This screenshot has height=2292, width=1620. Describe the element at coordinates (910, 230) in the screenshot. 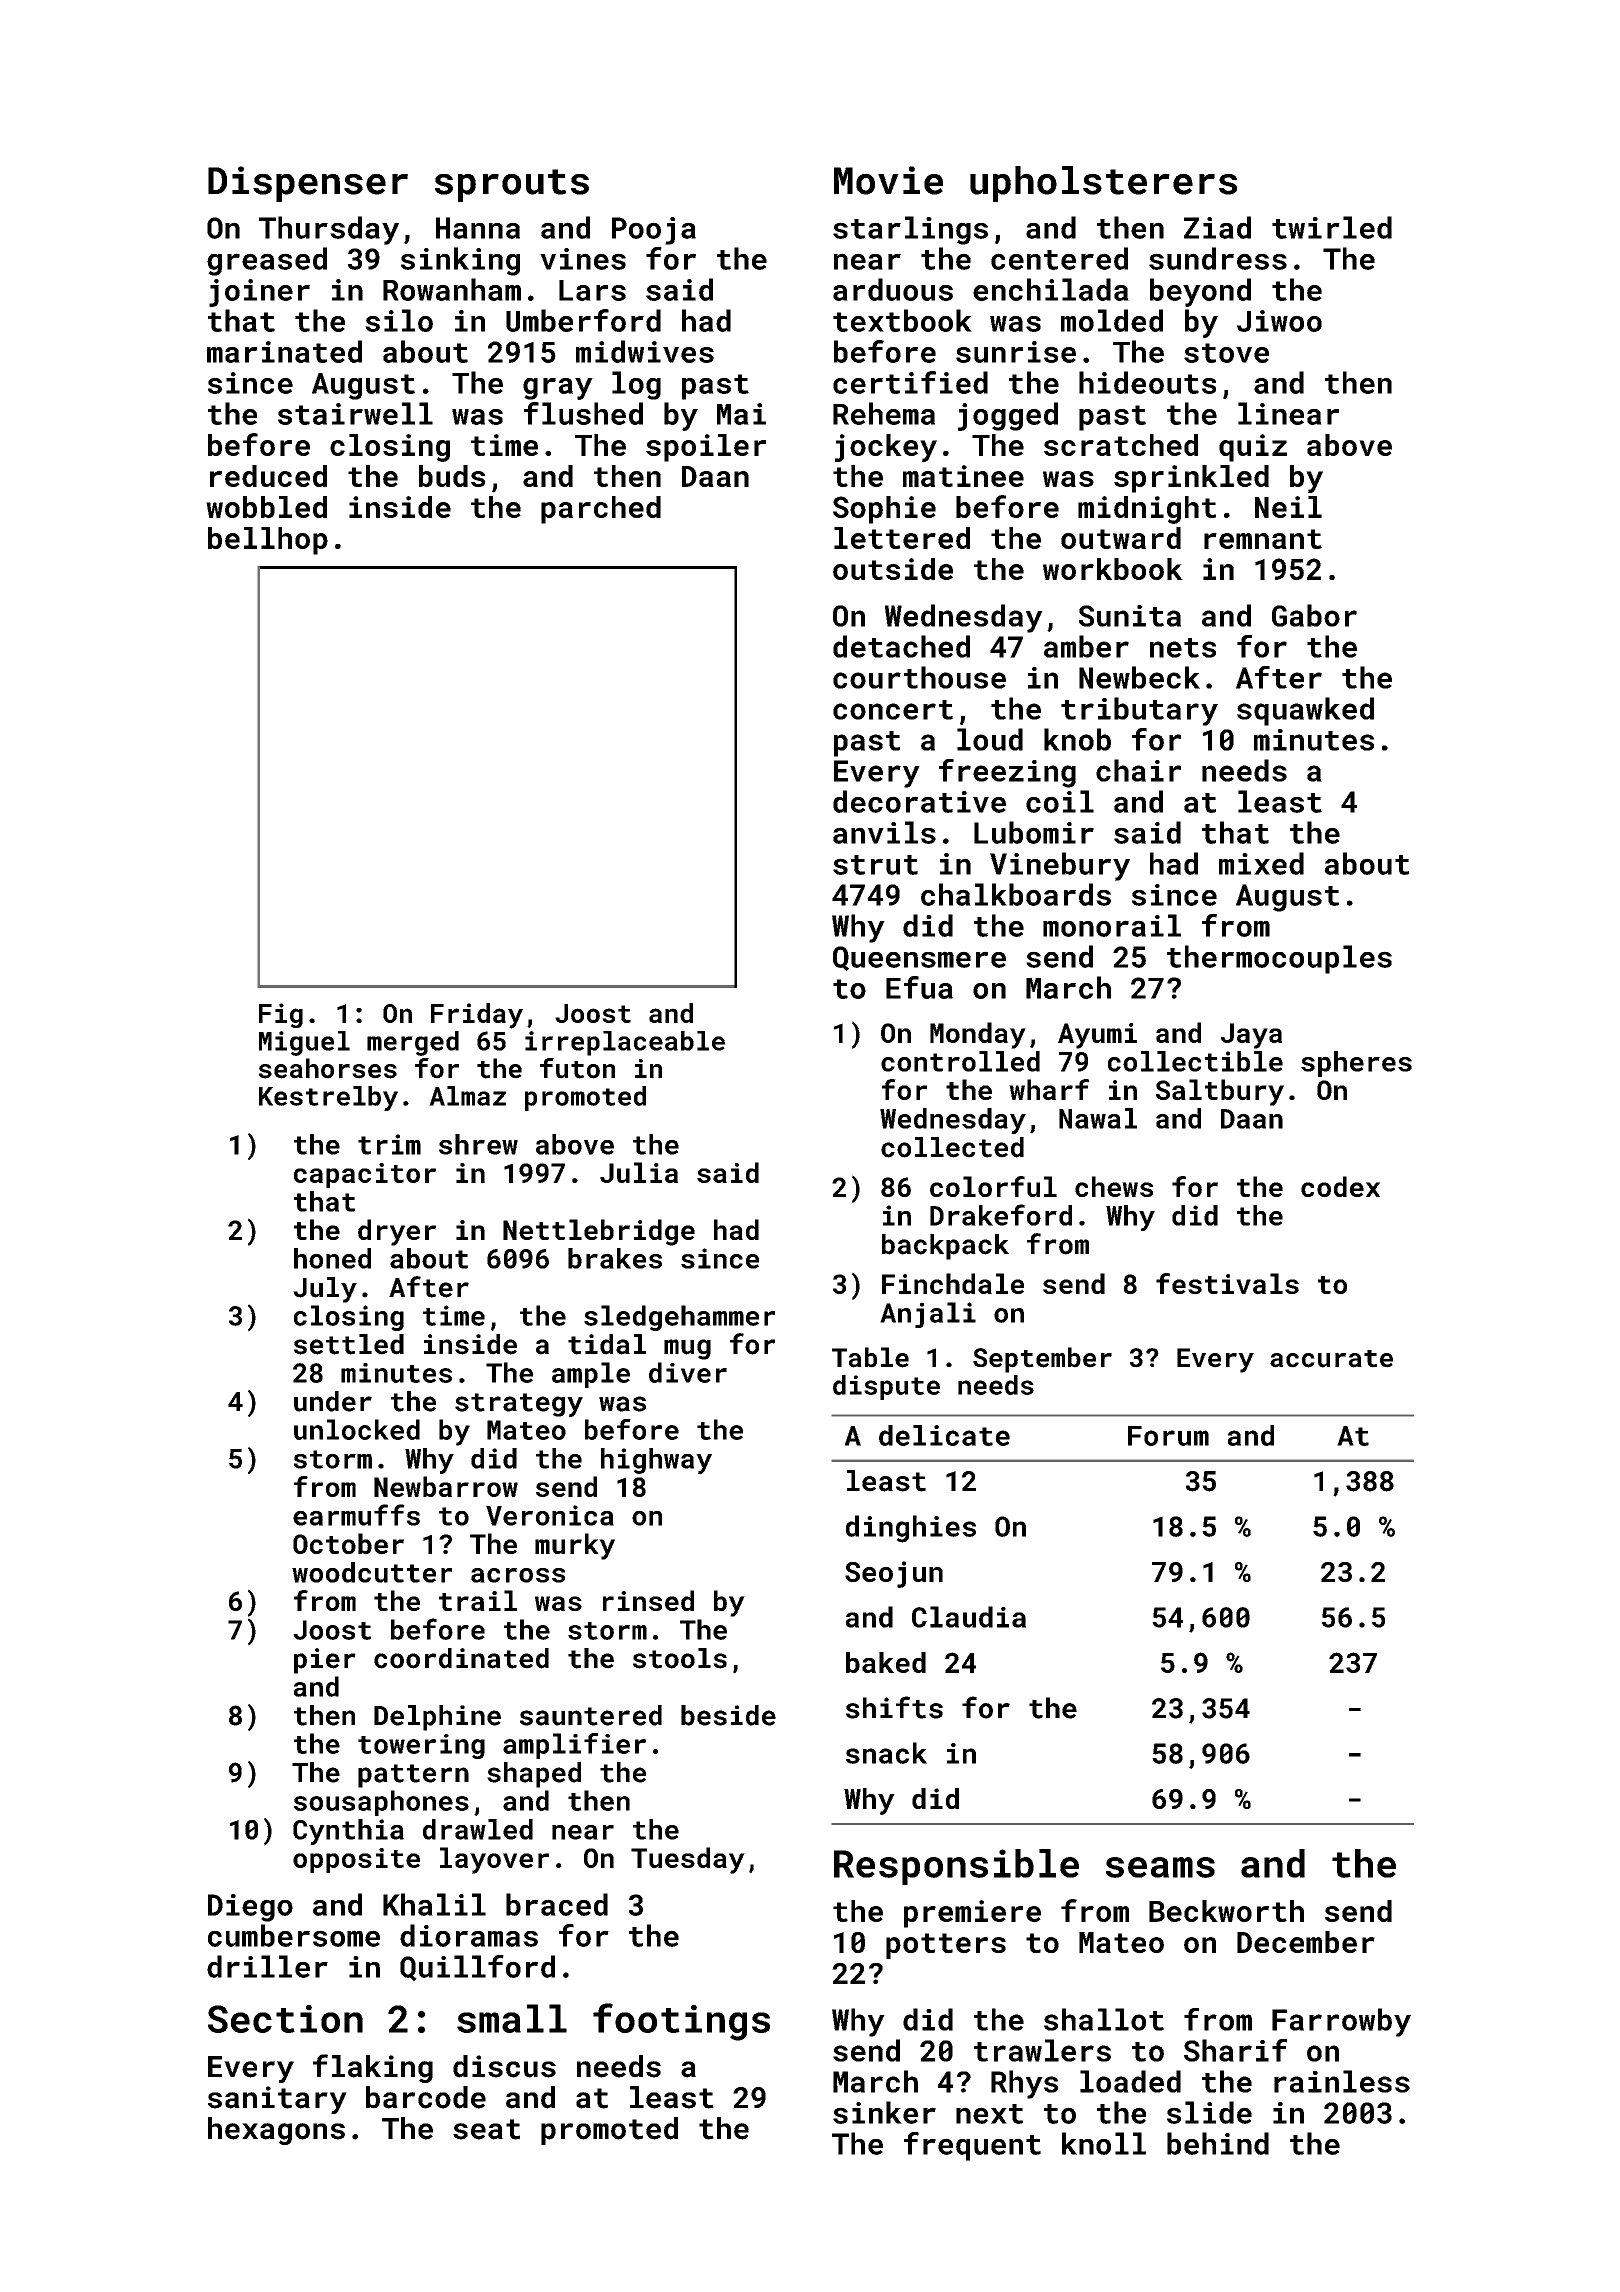

I see `starlings` at that location.
